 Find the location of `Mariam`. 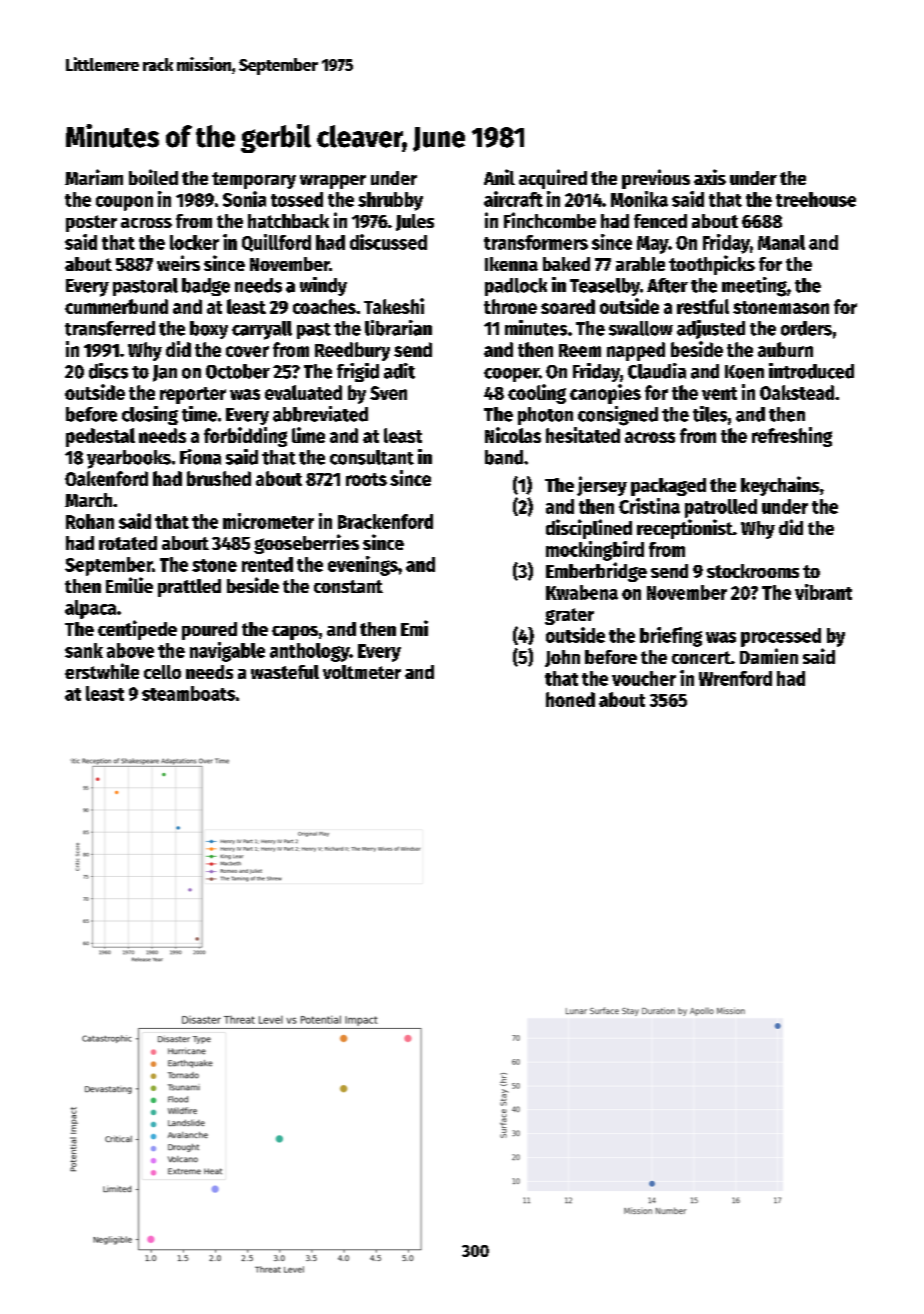

Mariam is located at coordinates (94, 177).
